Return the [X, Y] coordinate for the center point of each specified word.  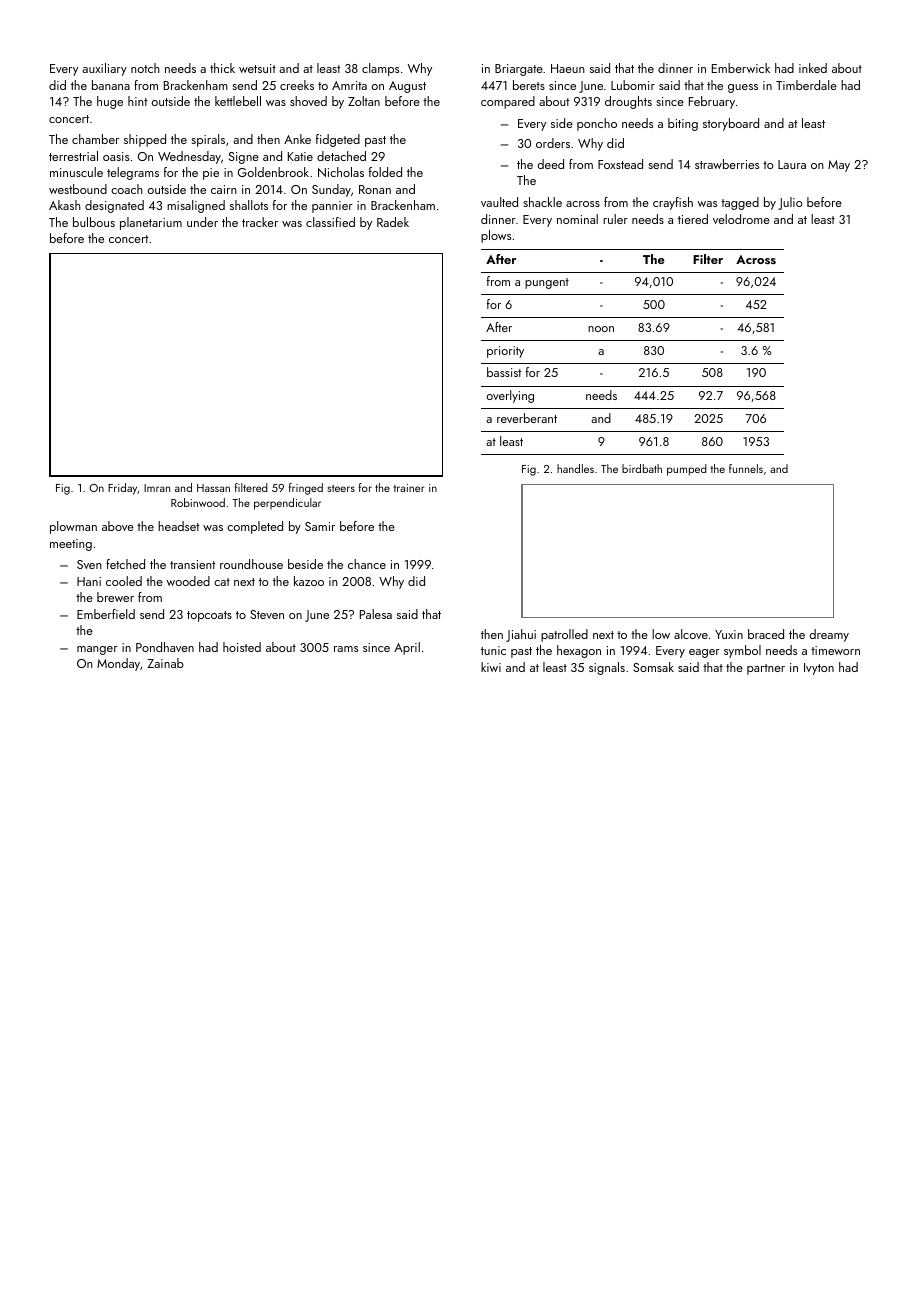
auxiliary [104, 69]
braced [766, 634]
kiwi [491, 667]
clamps [380, 69]
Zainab [165, 663]
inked [813, 68]
